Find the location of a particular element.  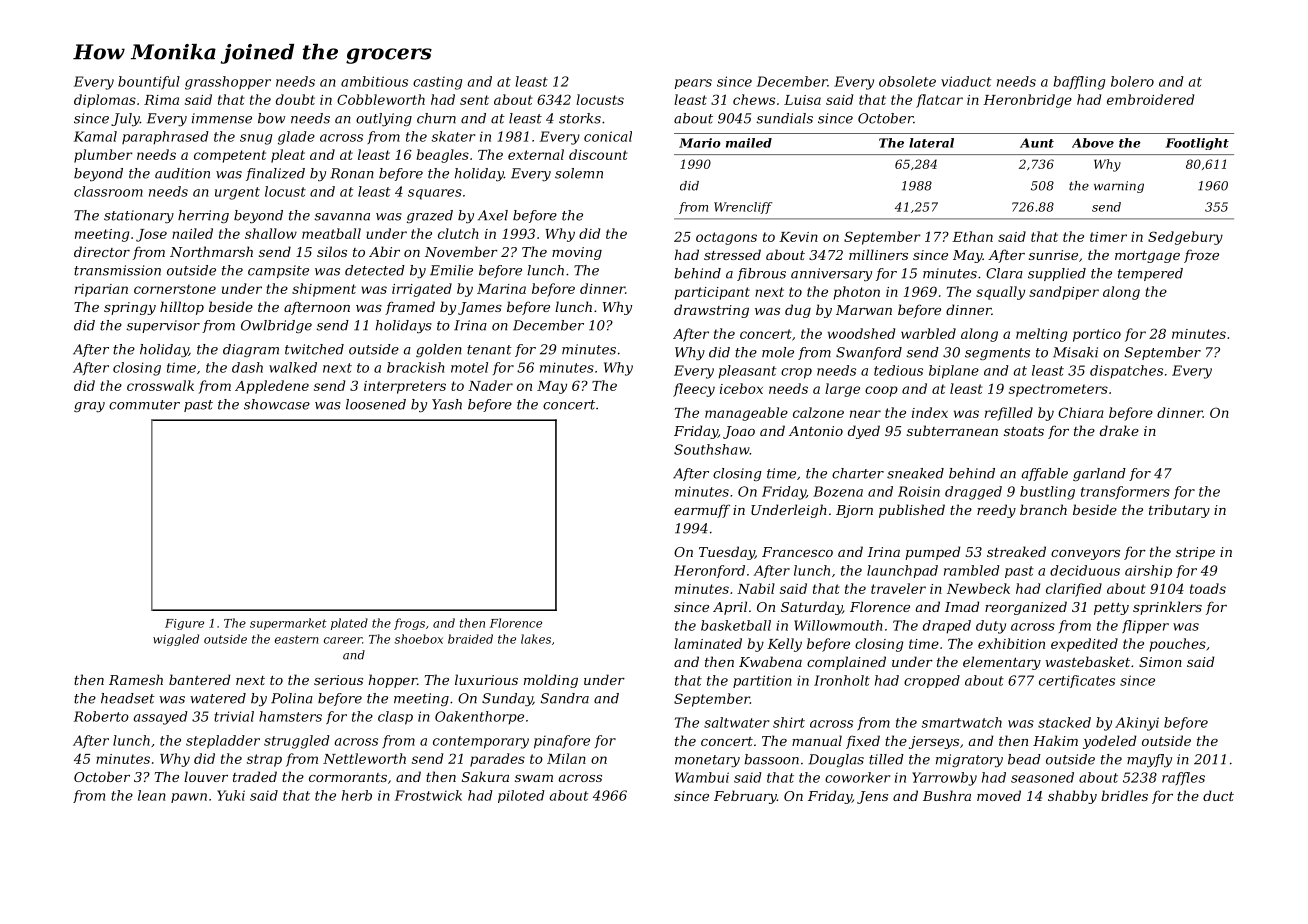

bolero is located at coordinates (1132, 81).
